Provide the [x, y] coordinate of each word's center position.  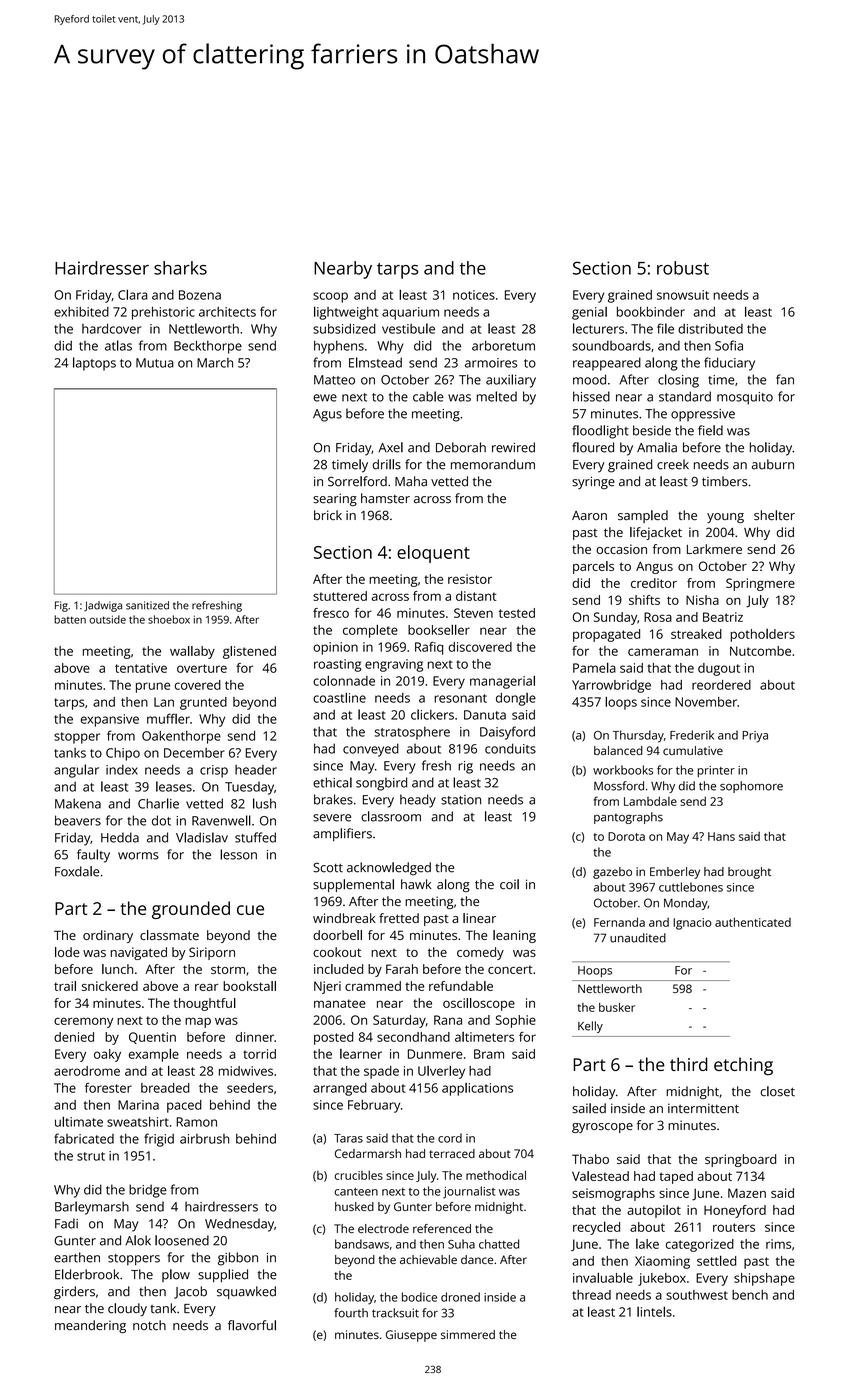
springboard [740, 1160]
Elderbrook [87, 1274]
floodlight [600, 432]
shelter [774, 515]
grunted [203, 703]
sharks [180, 268]
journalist [469, 1192]
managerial [502, 682]
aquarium [410, 313]
